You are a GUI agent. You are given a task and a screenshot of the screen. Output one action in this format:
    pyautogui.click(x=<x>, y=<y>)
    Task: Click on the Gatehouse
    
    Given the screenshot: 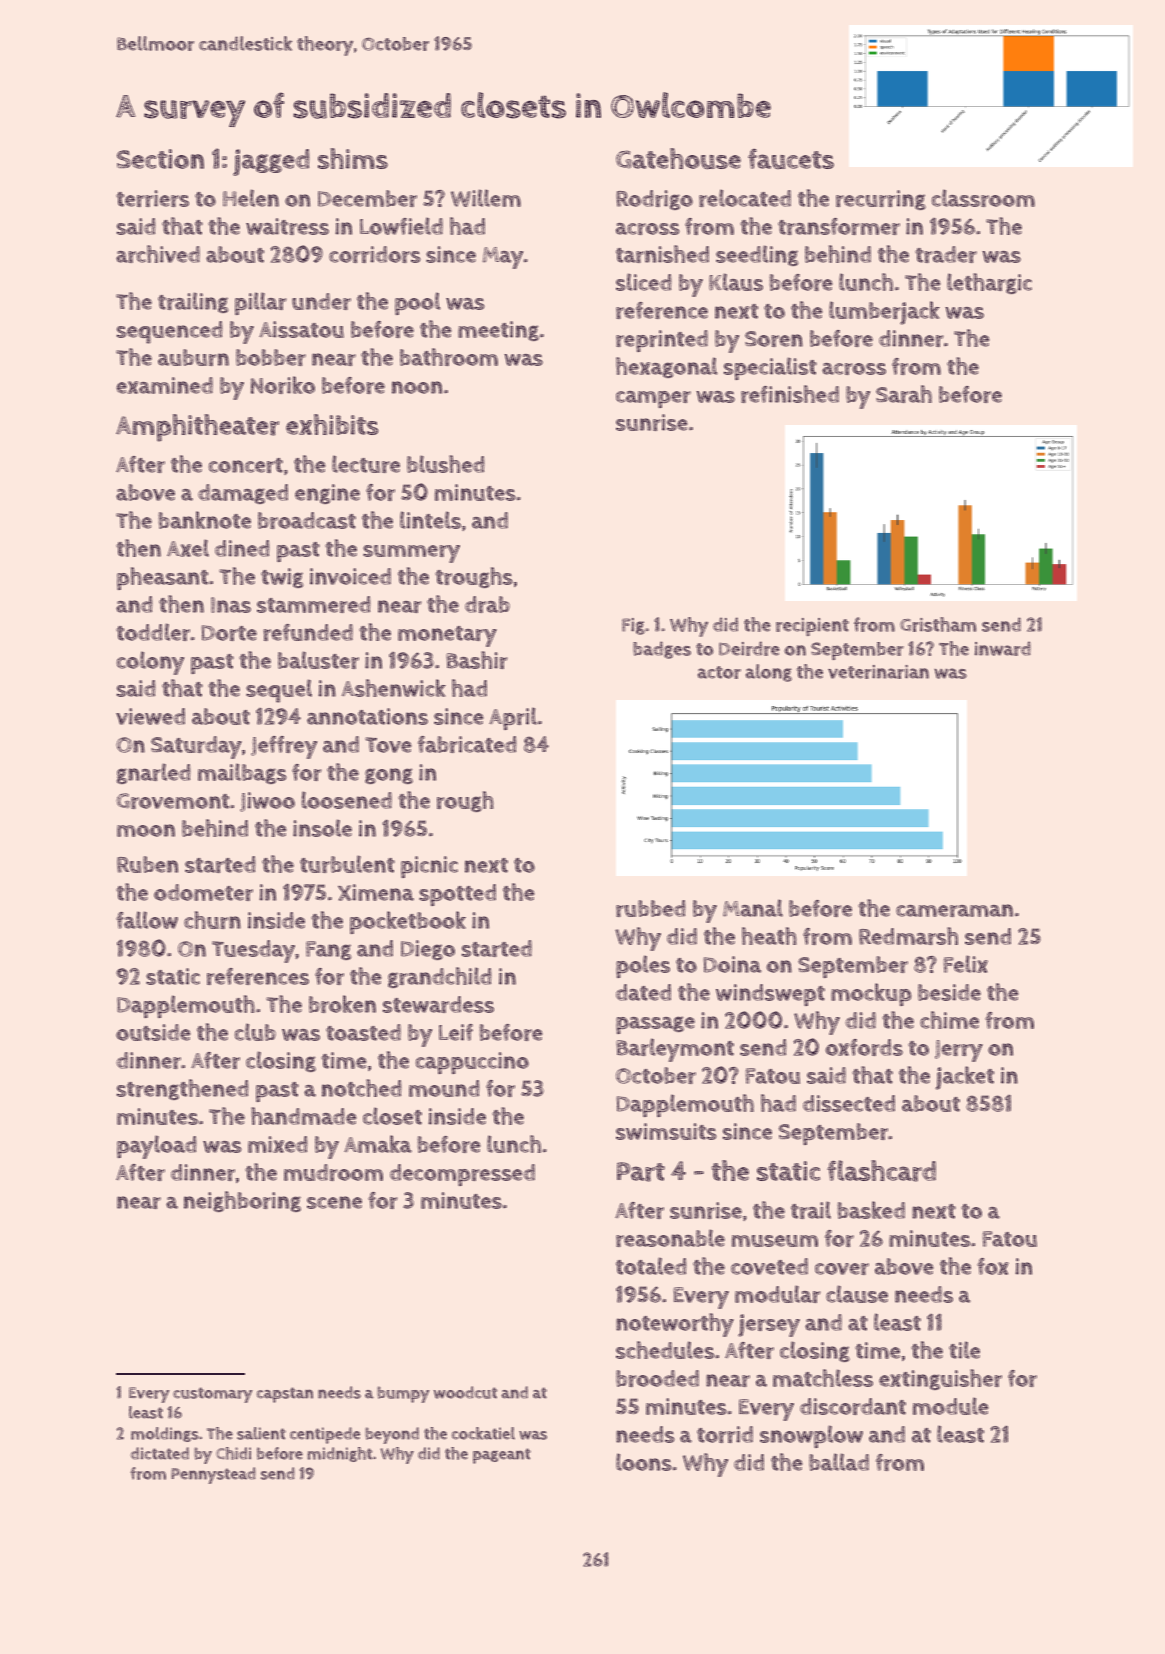 What is the action you would take?
    pyautogui.click(x=678, y=158)
